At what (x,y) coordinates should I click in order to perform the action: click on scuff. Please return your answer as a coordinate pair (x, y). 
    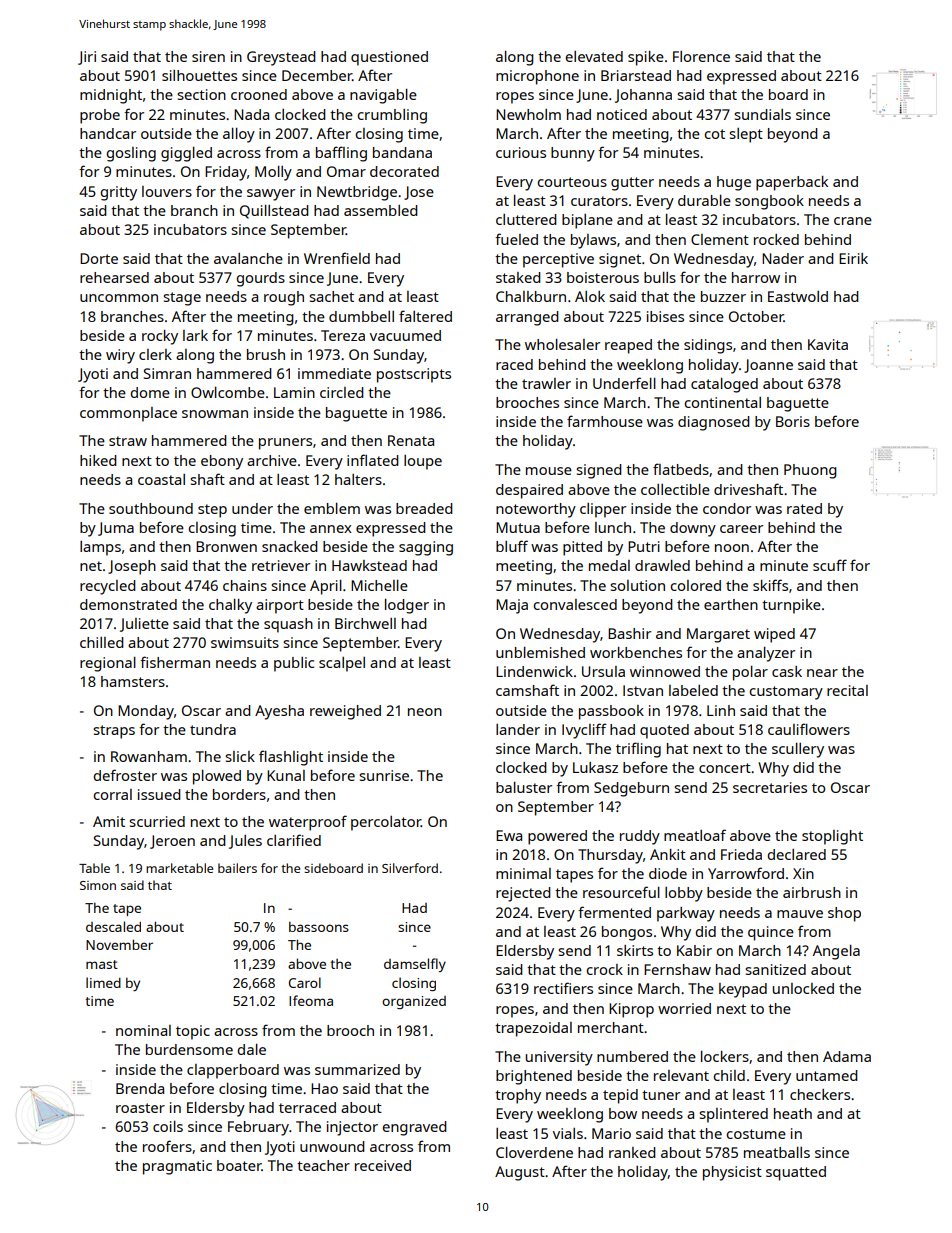
    Looking at the image, I should click on (830, 565).
